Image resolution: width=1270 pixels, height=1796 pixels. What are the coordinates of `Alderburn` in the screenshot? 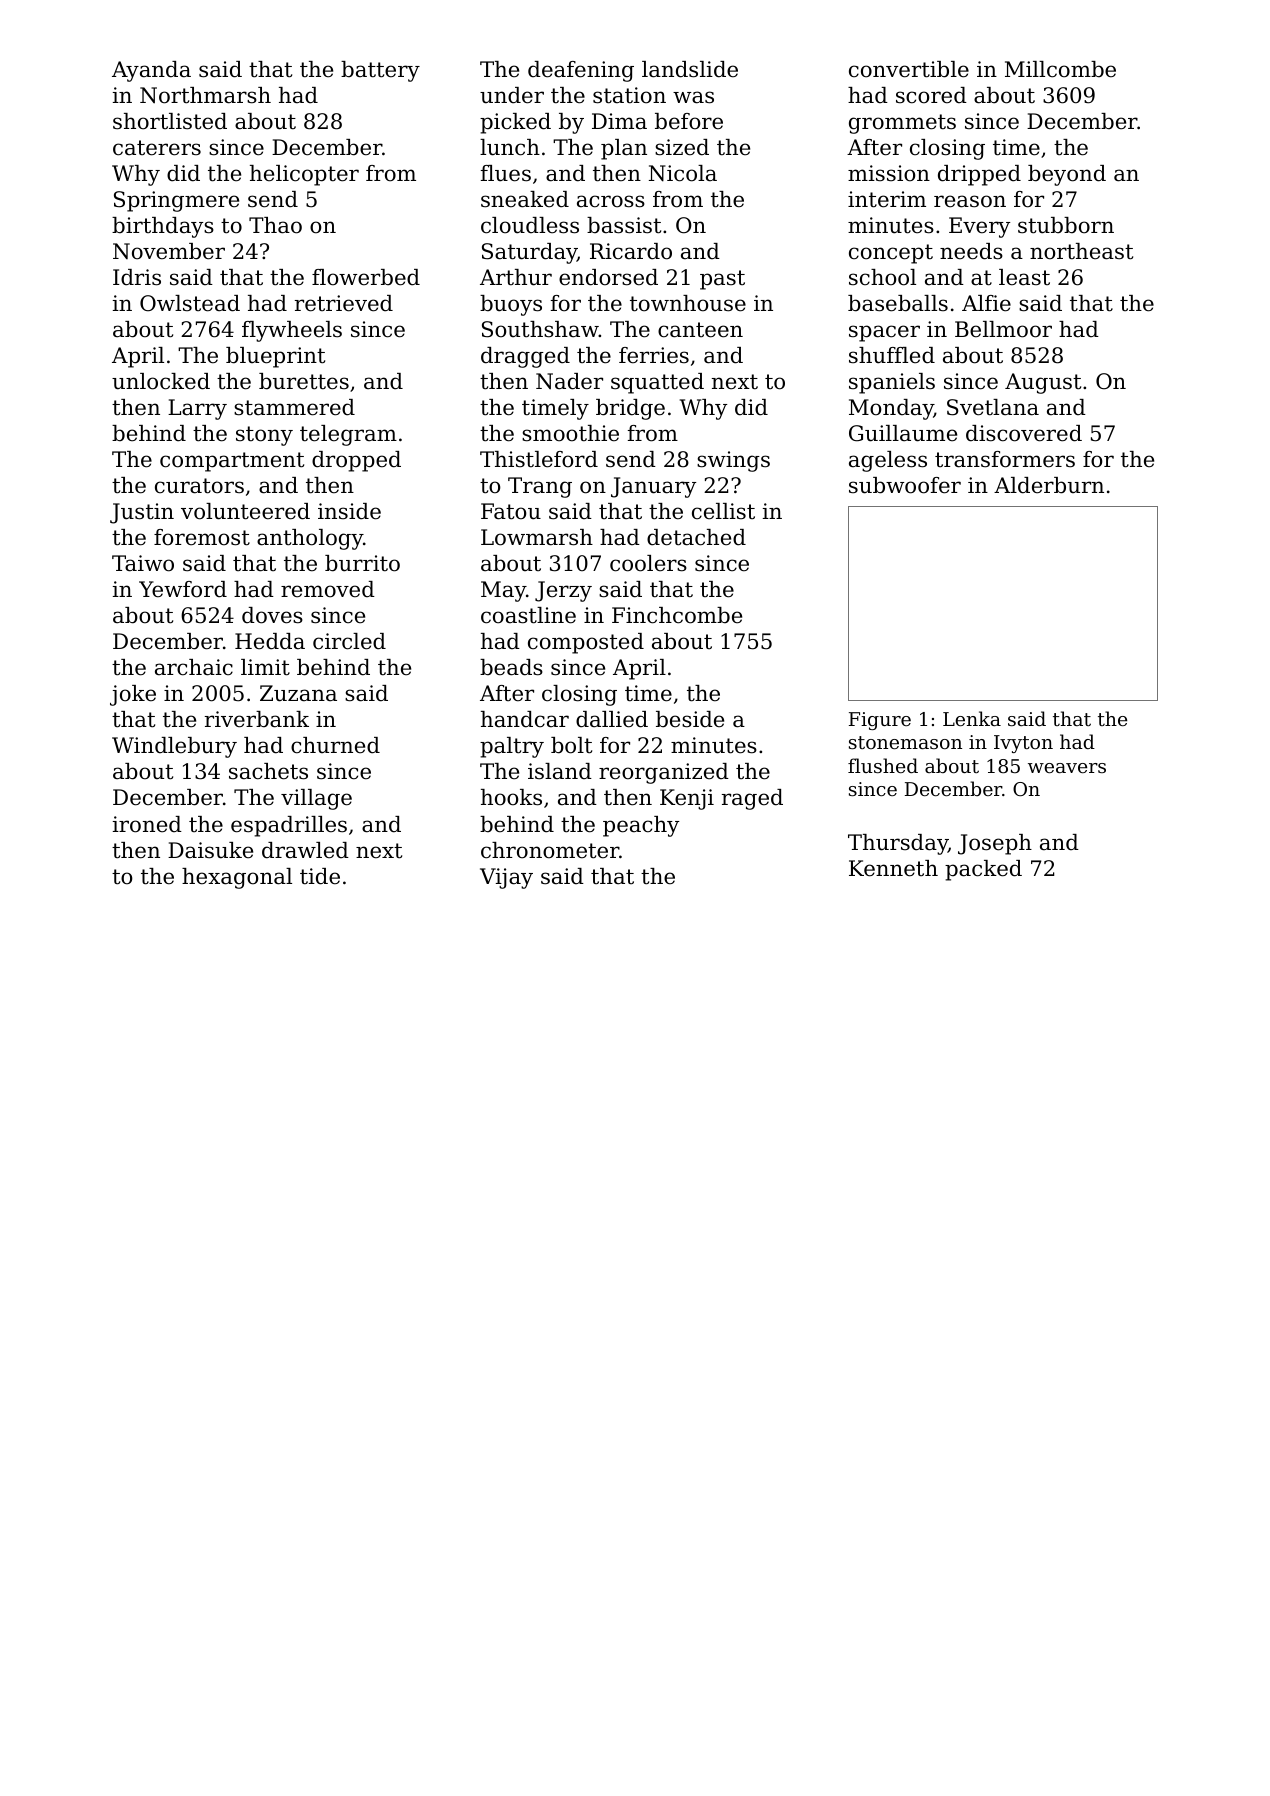 It's located at (1049, 485).
